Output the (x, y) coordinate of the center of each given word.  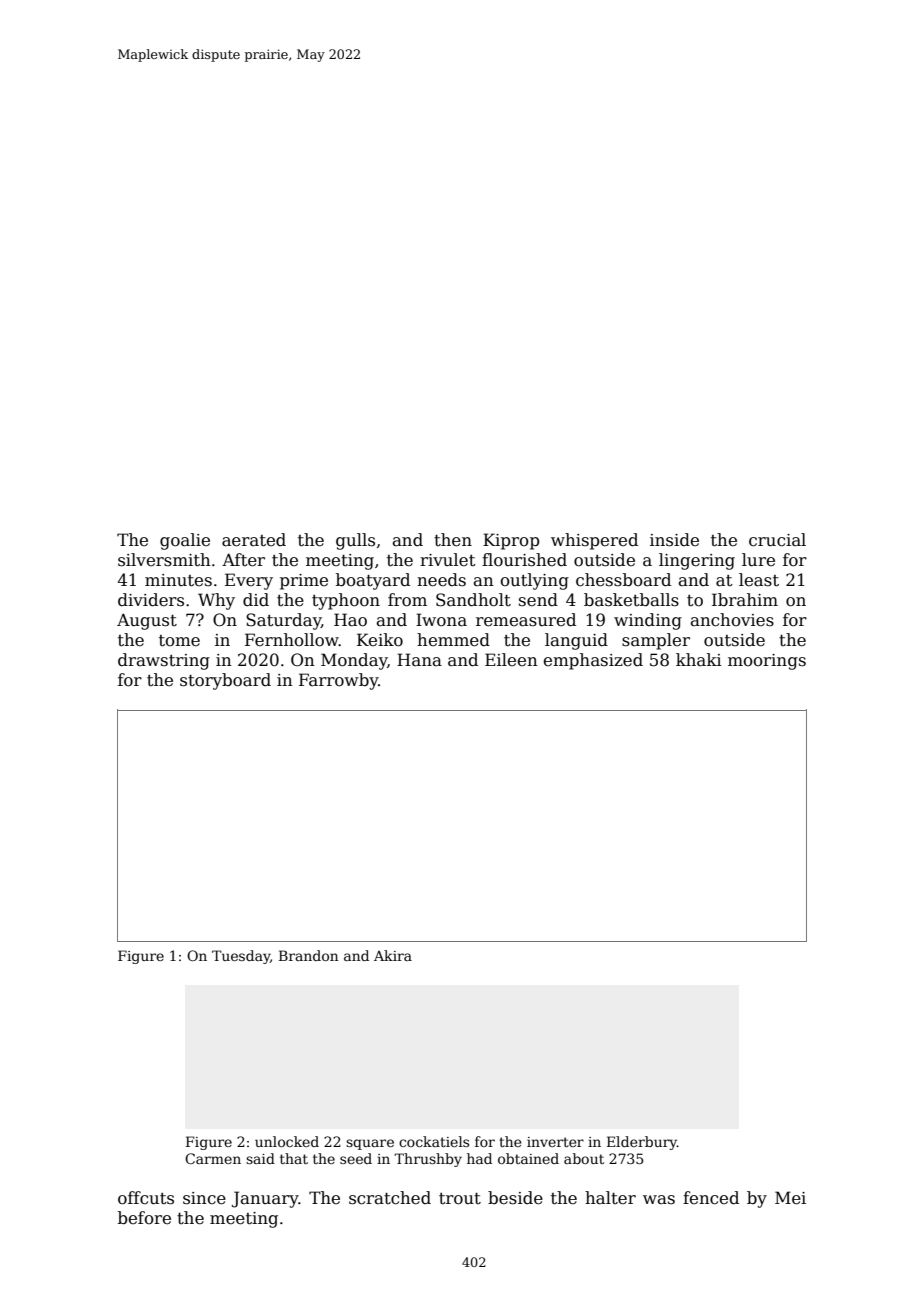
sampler (656, 641)
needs (441, 580)
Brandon (308, 955)
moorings (767, 662)
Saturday (283, 621)
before (144, 1218)
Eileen (511, 660)
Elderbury (642, 1143)
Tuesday (241, 957)
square (370, 1144)
